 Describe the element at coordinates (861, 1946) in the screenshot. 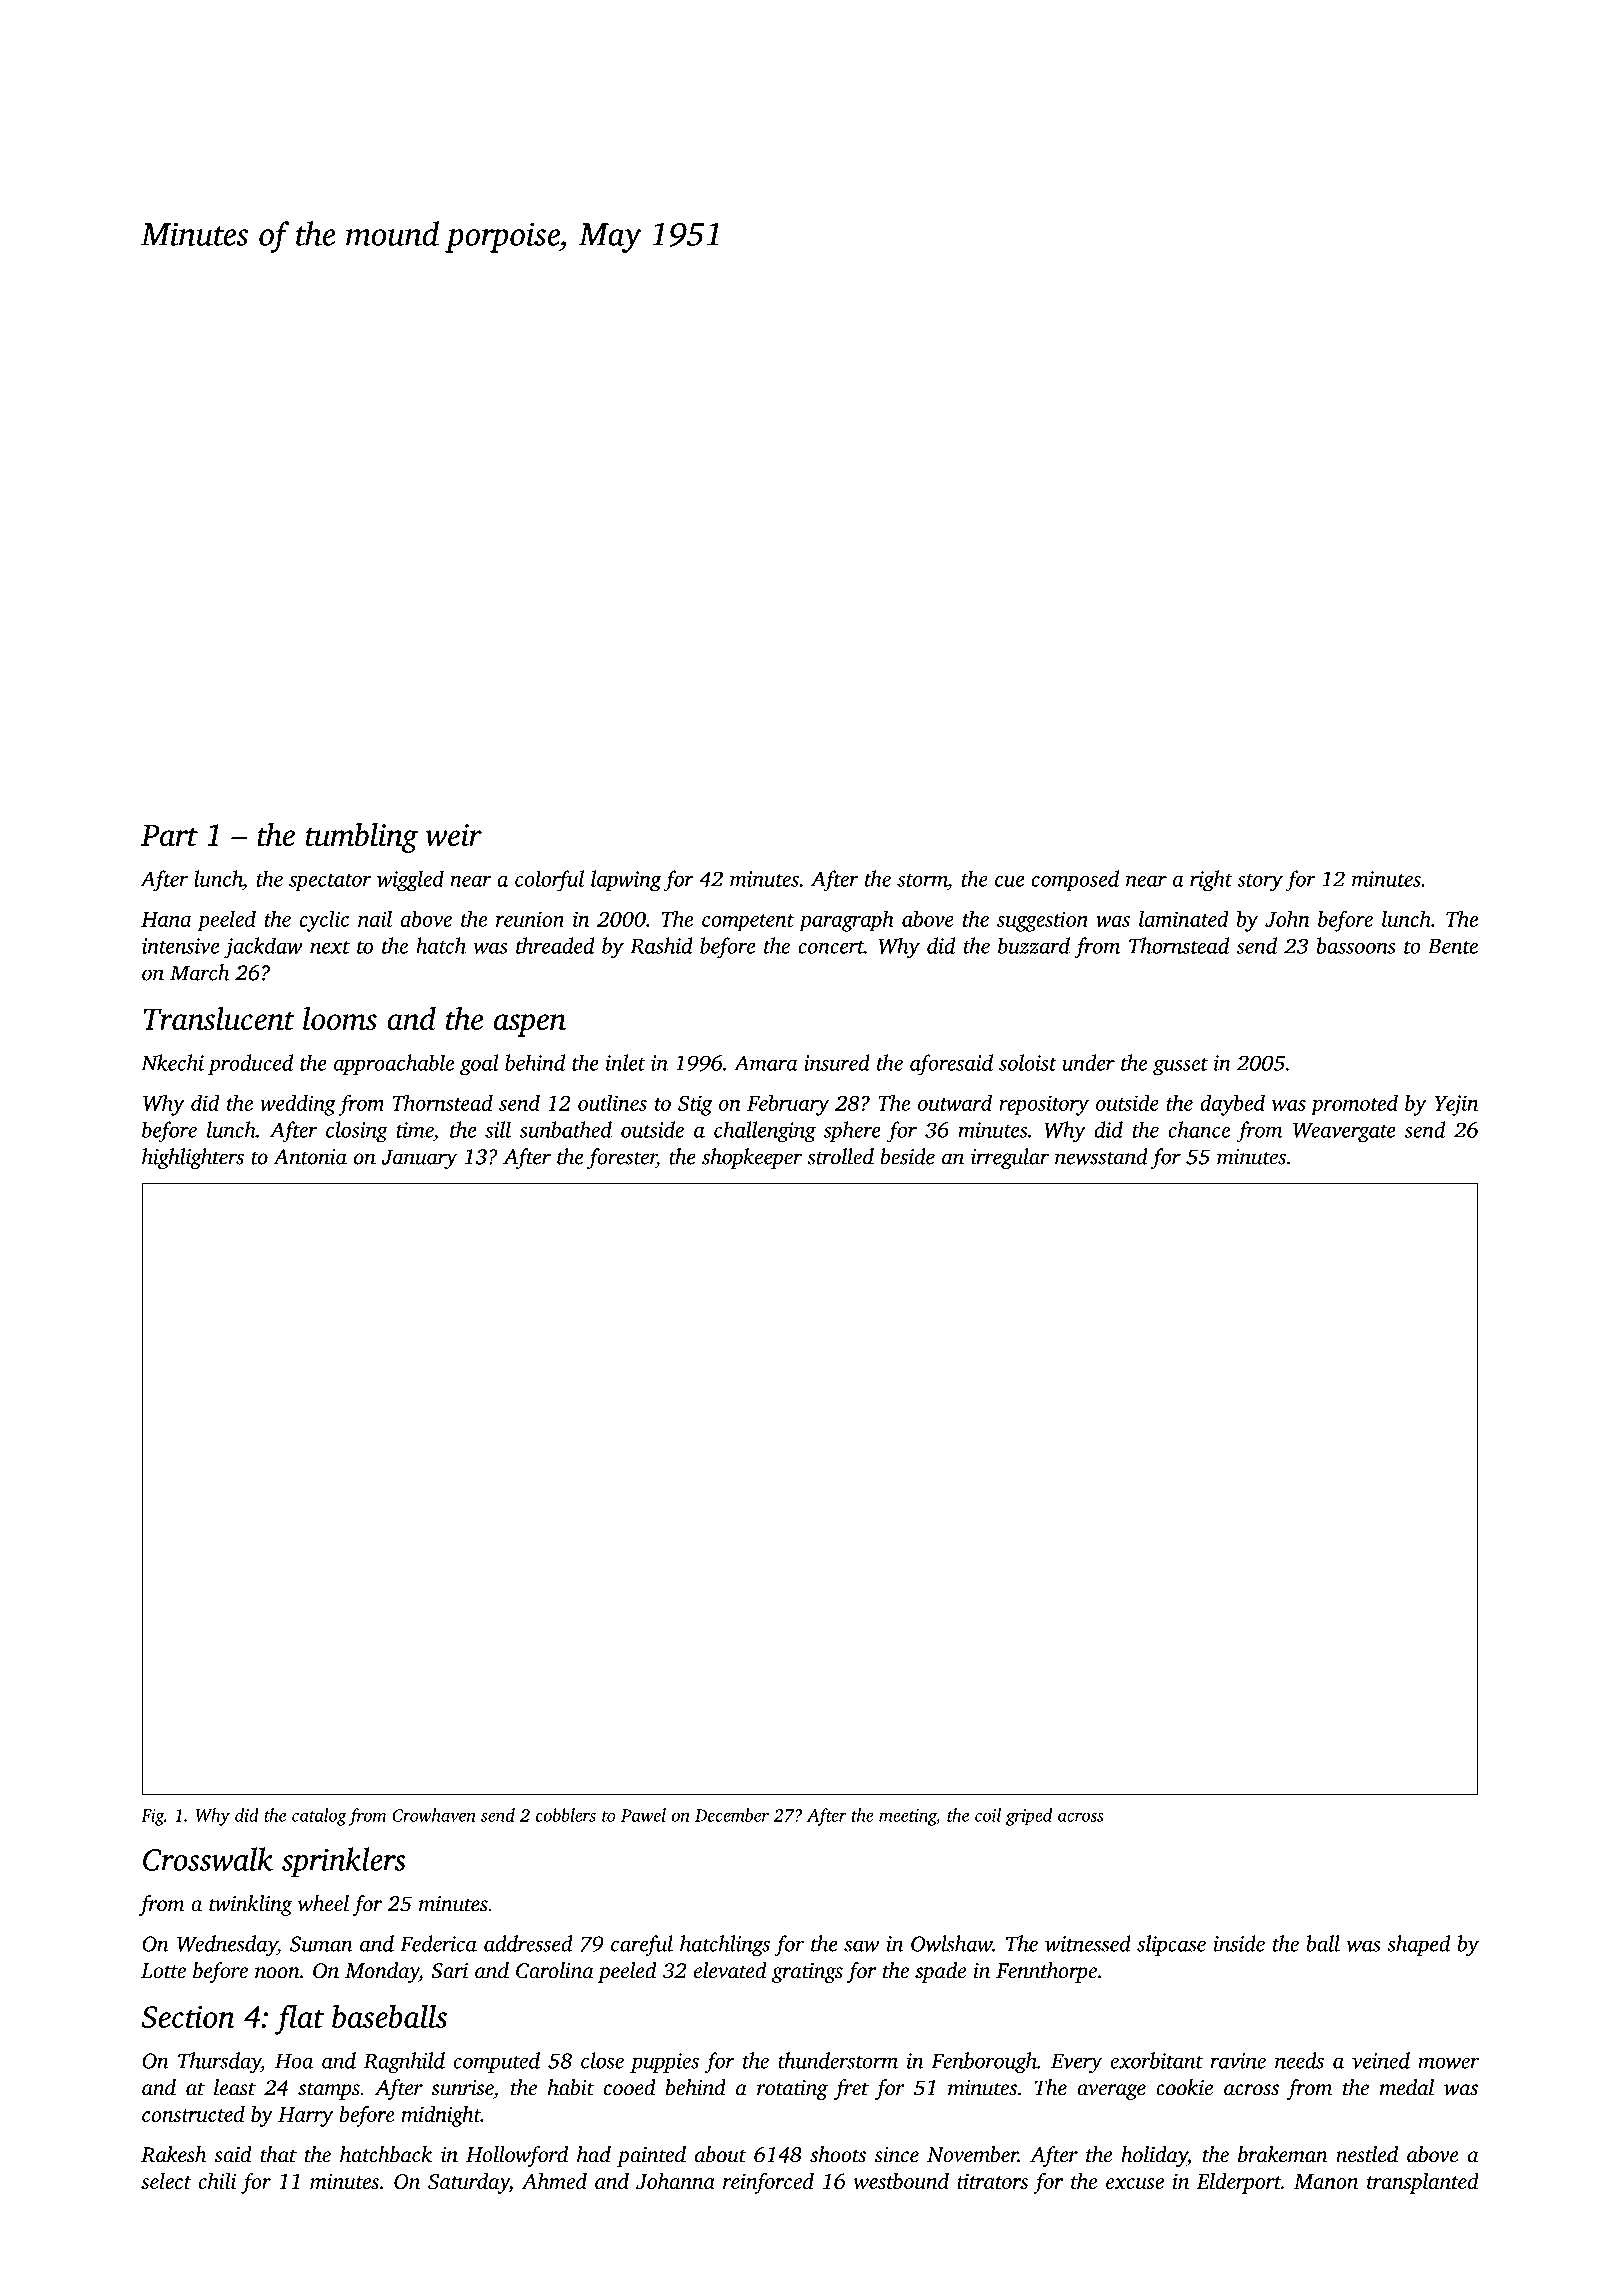

I see `saw` at that location.
